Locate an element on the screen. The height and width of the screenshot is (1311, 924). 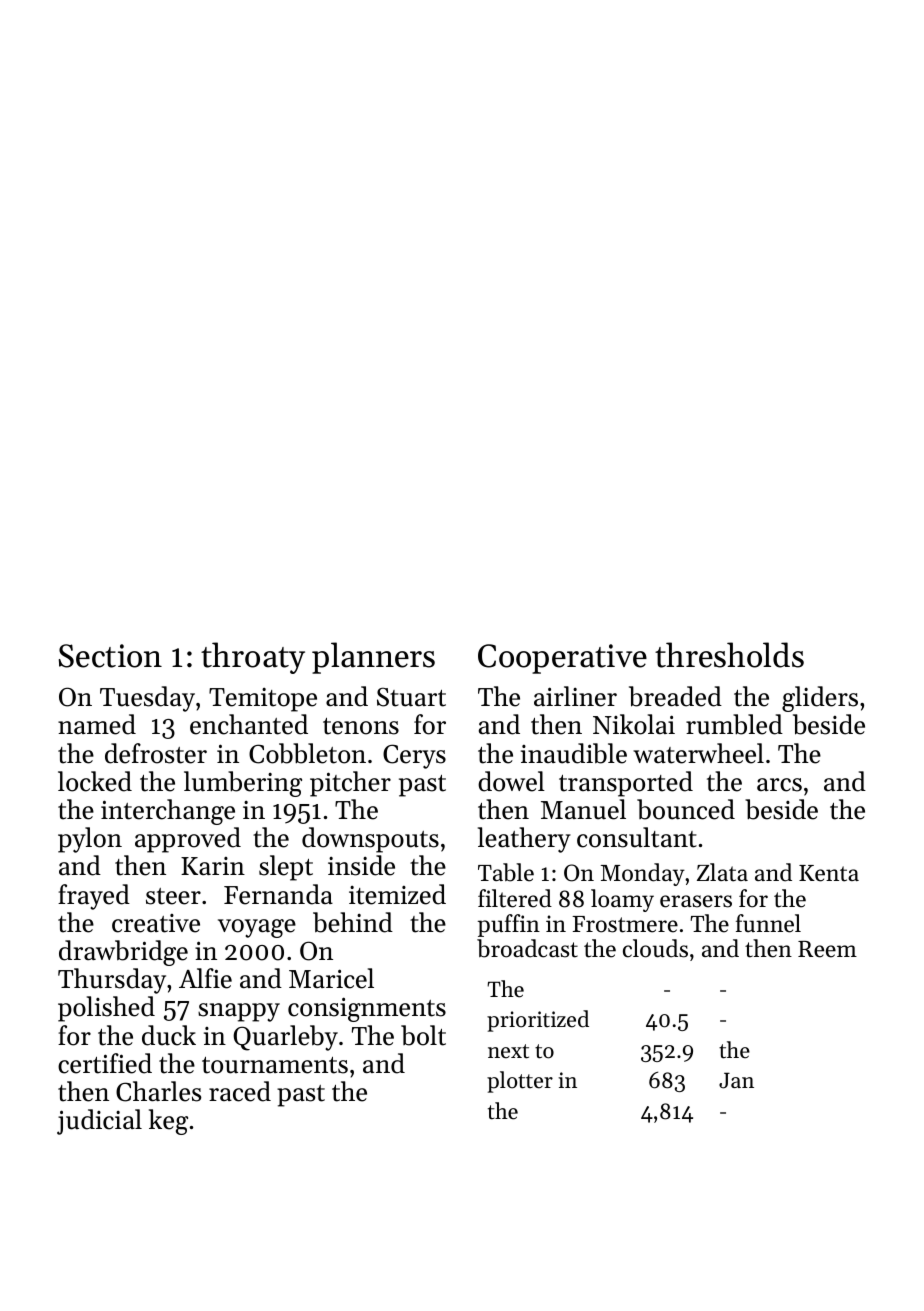
gliders is located at coordinates (820, 699).
